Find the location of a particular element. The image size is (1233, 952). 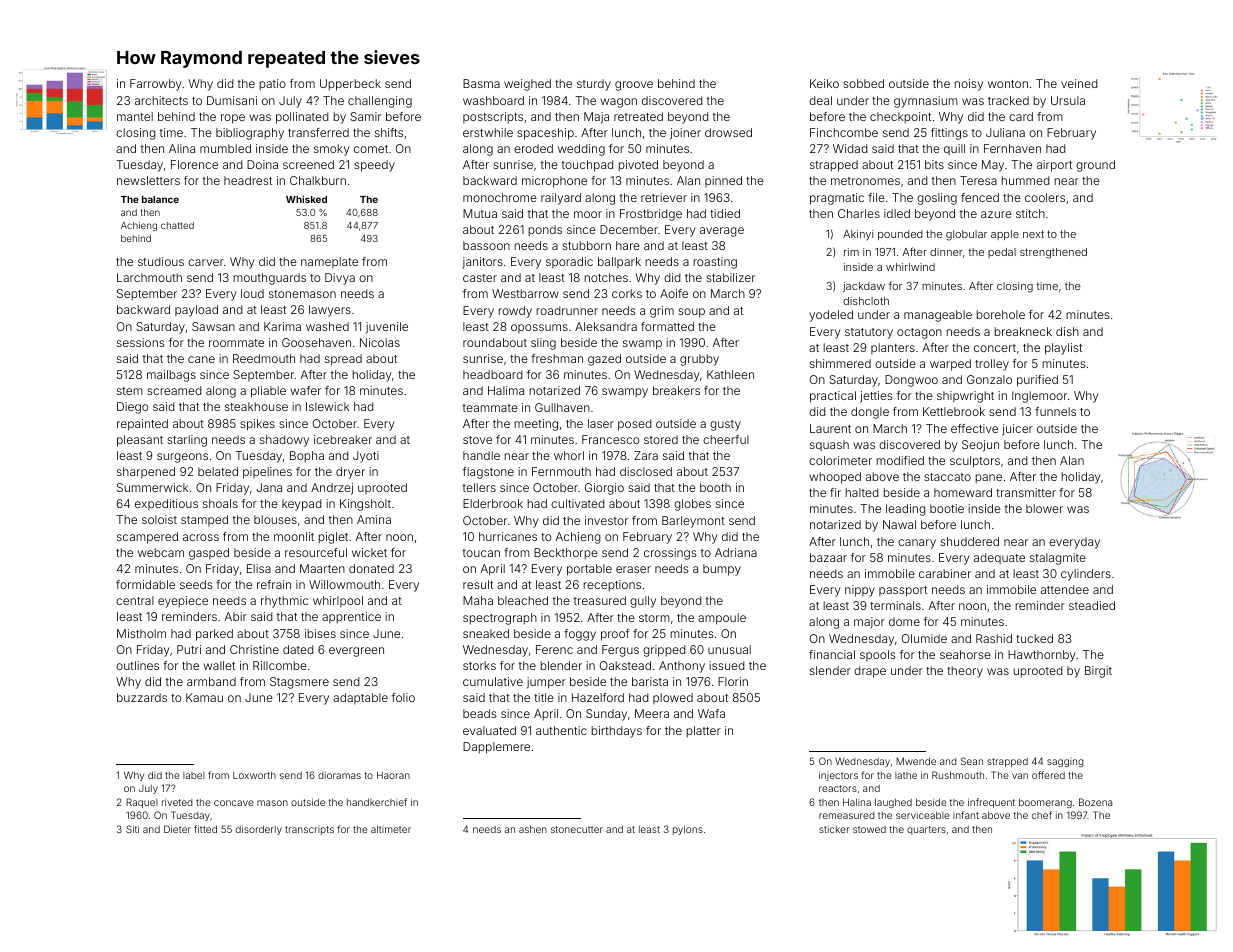

veined is located at coordinates (1079, 83).
